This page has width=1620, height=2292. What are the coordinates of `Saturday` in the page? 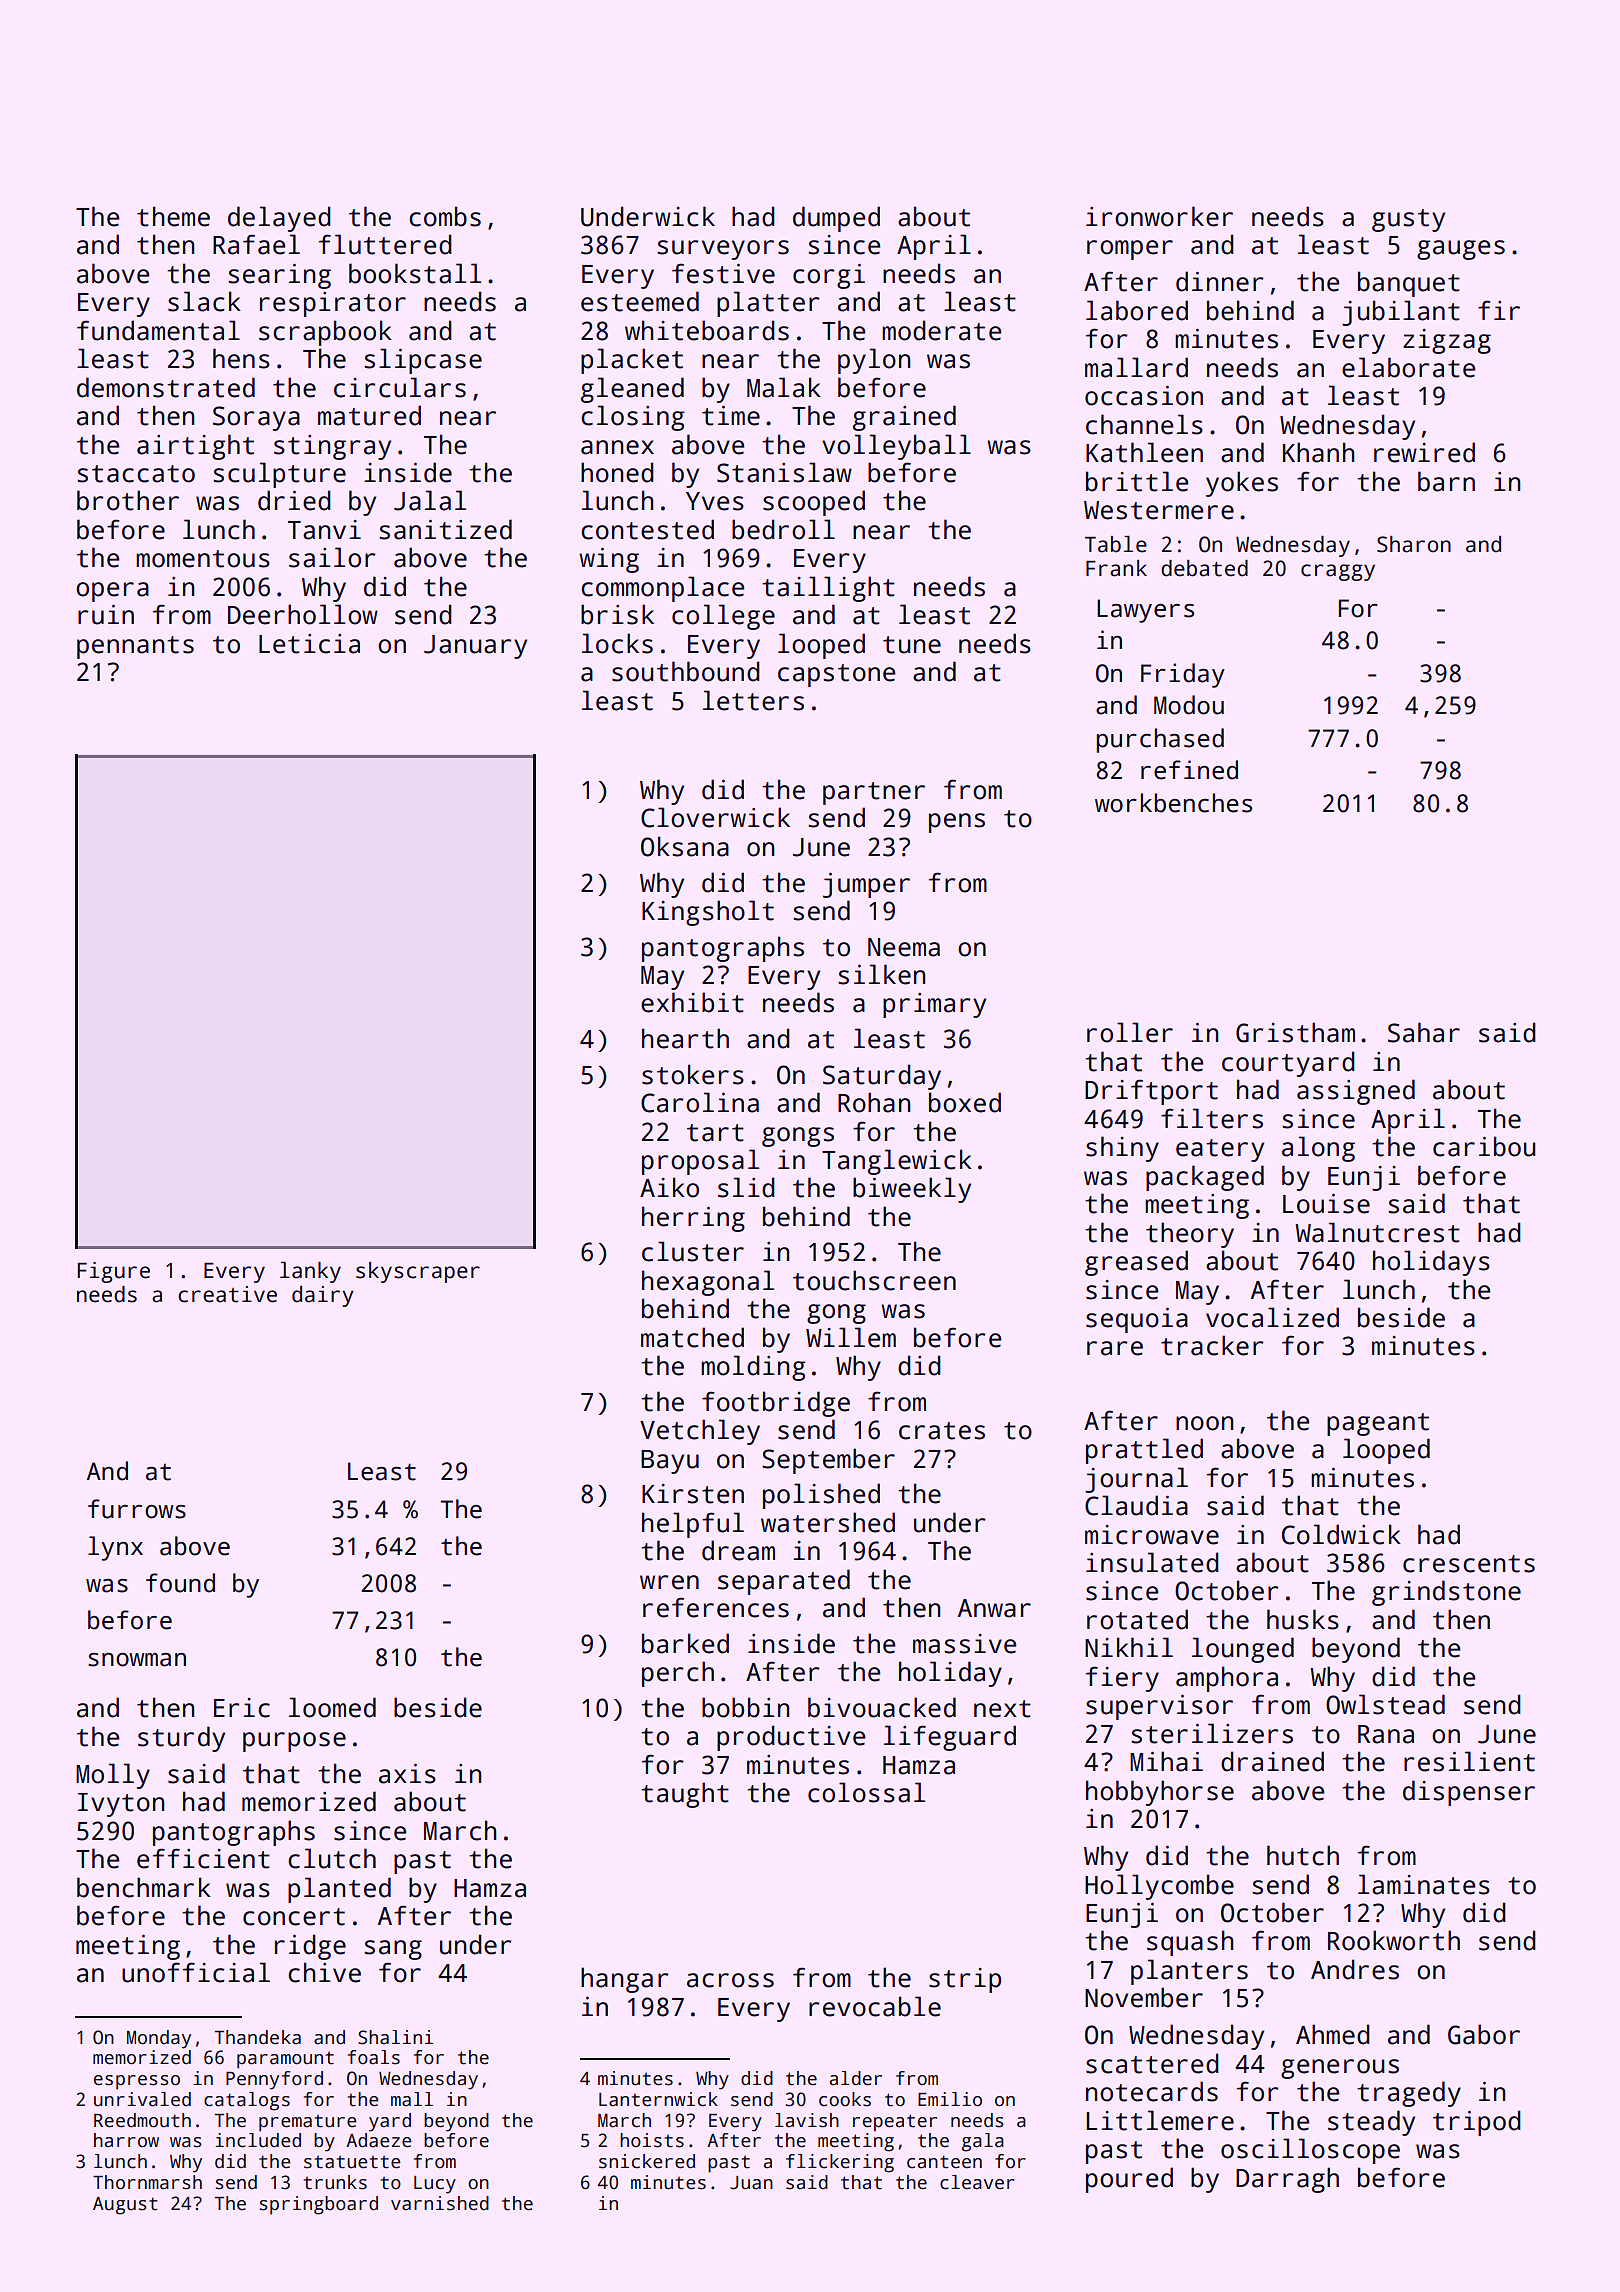 It's located at (882, 1077).
